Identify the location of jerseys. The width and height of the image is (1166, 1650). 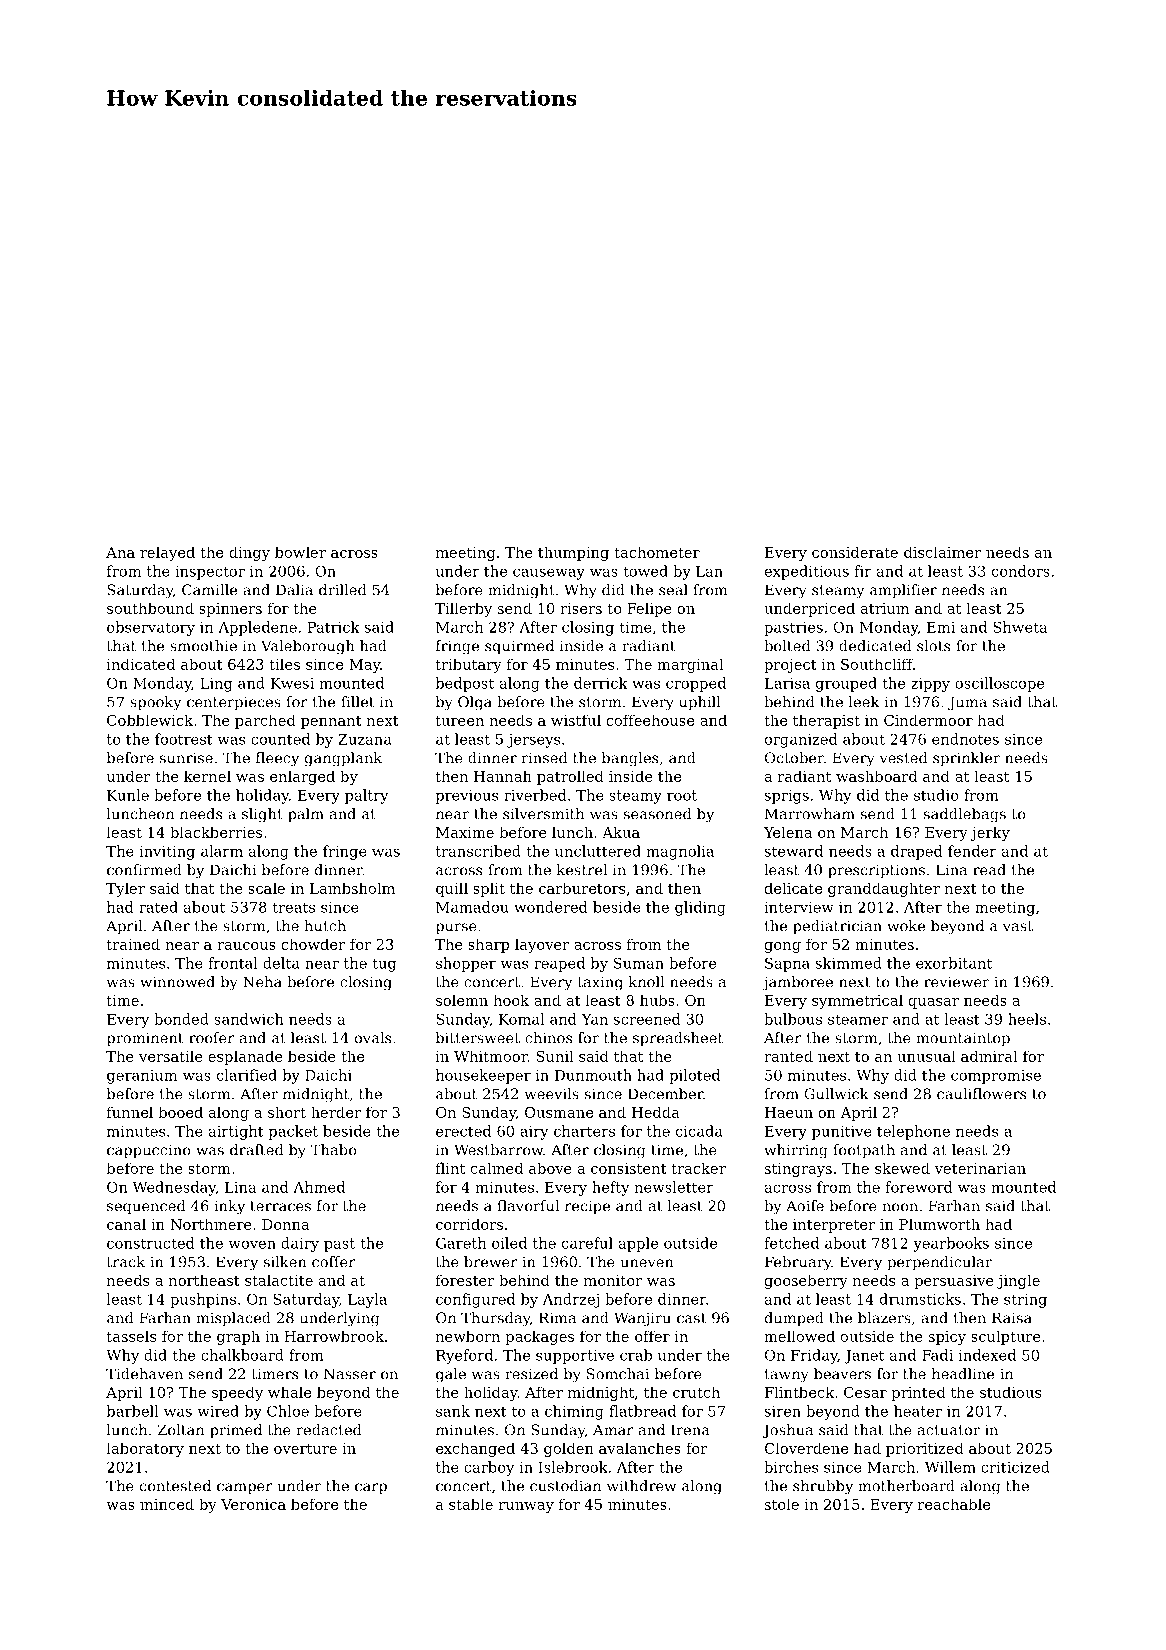
(533, 741).
